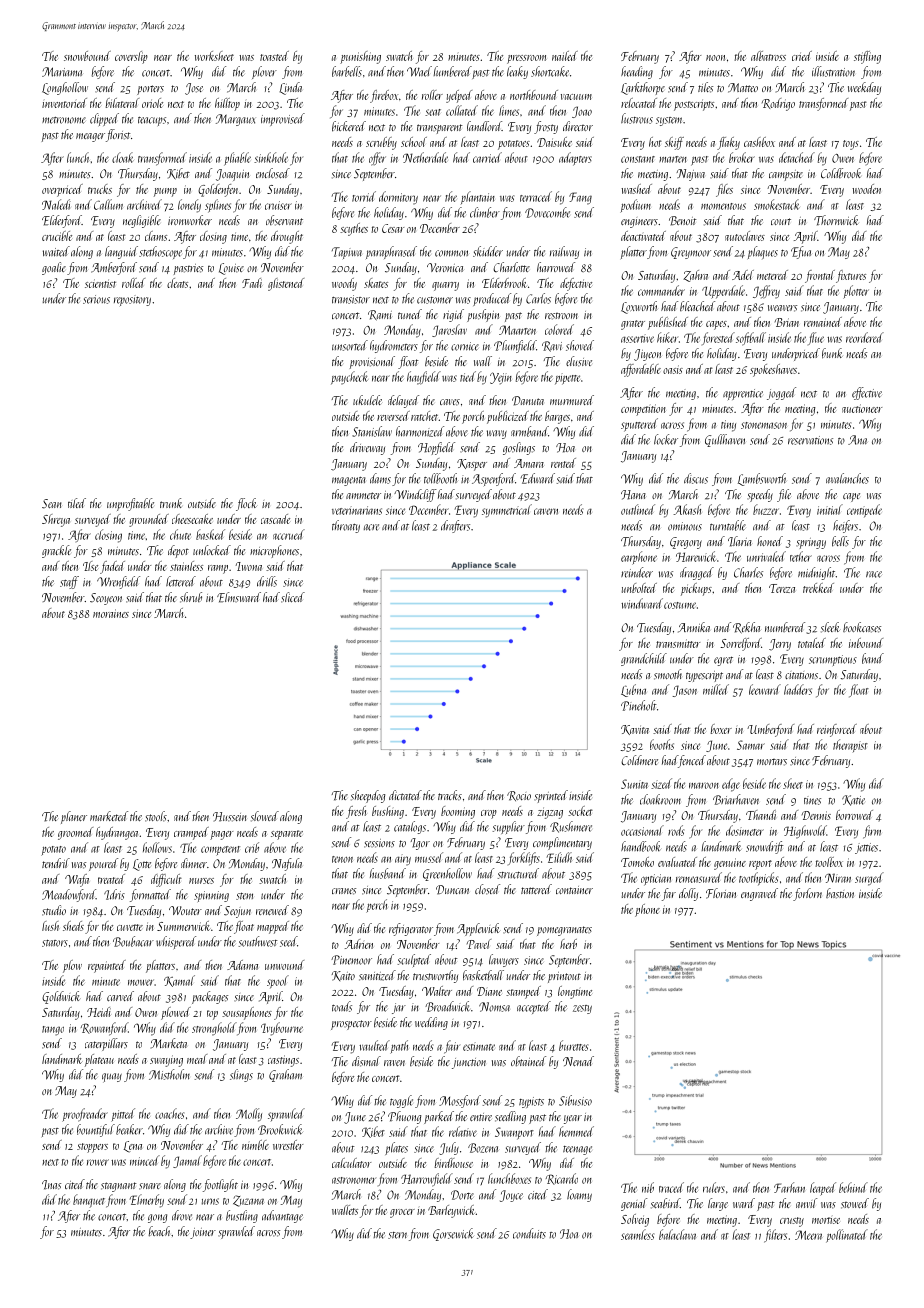  Describe the element at coordinates (157, 1218) in the page. I see `gong` at that location.
